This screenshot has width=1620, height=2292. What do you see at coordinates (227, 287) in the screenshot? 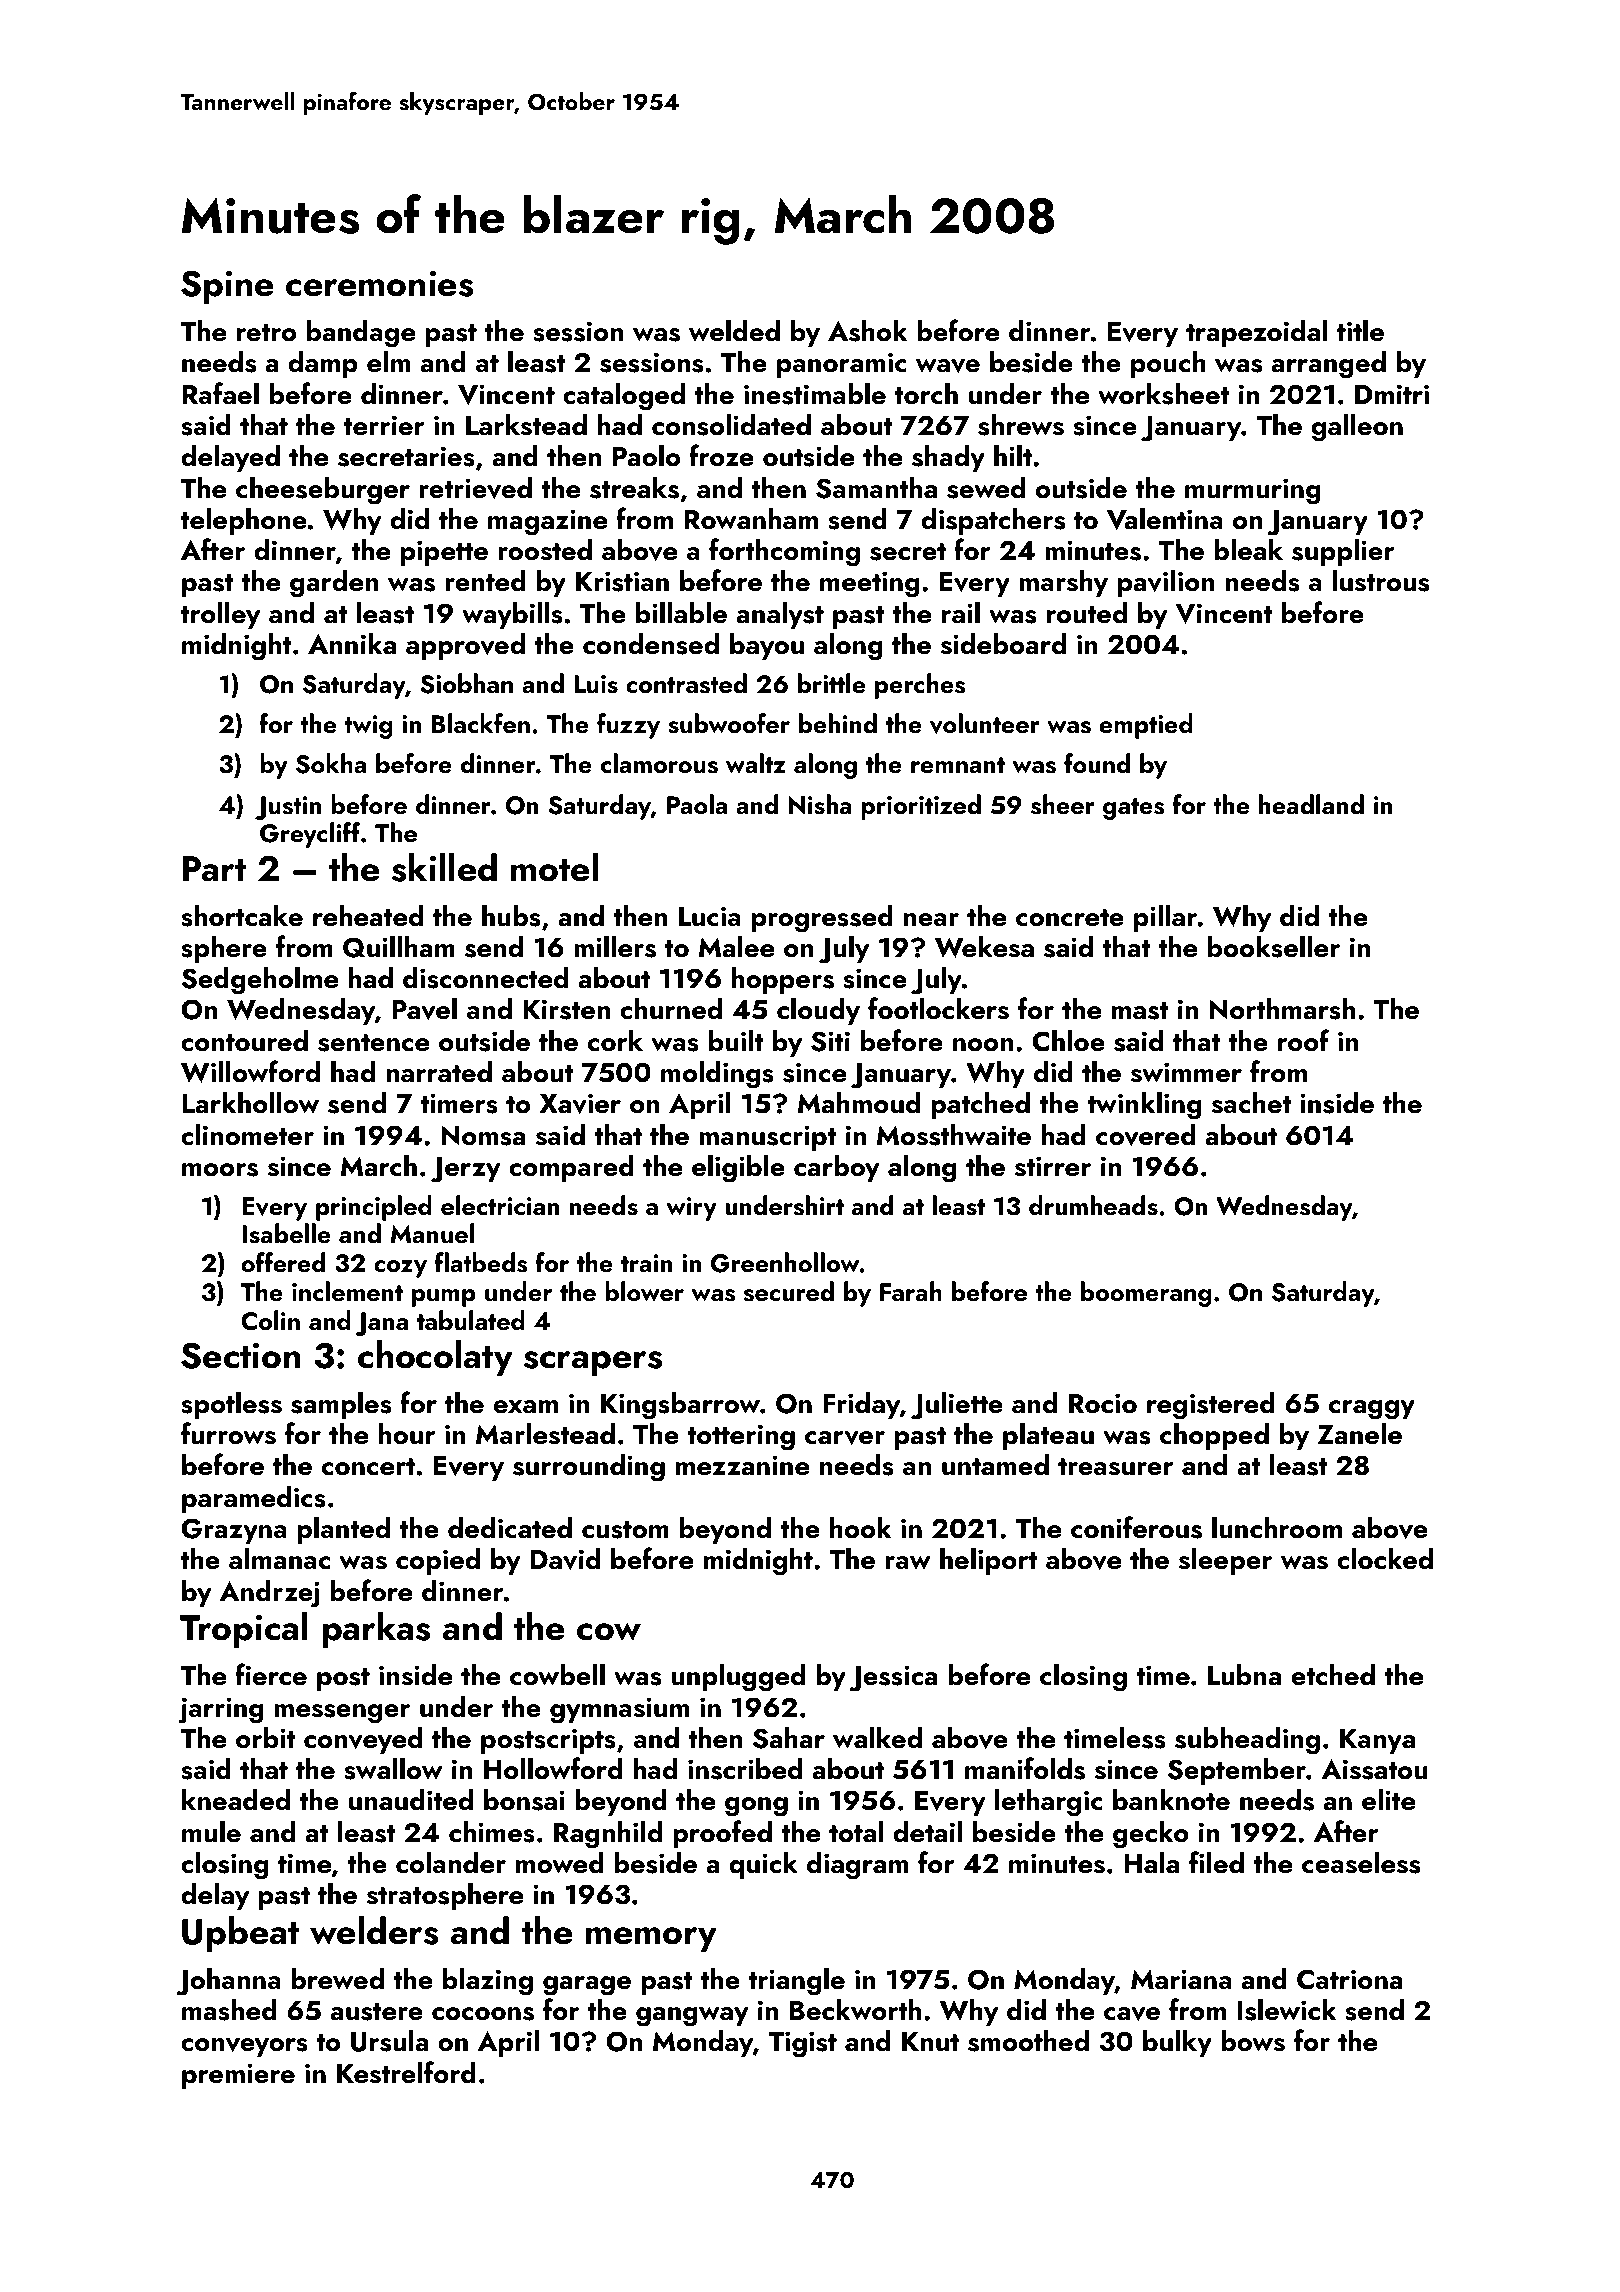
I see `Spine` at bounding box center [227, 287].
